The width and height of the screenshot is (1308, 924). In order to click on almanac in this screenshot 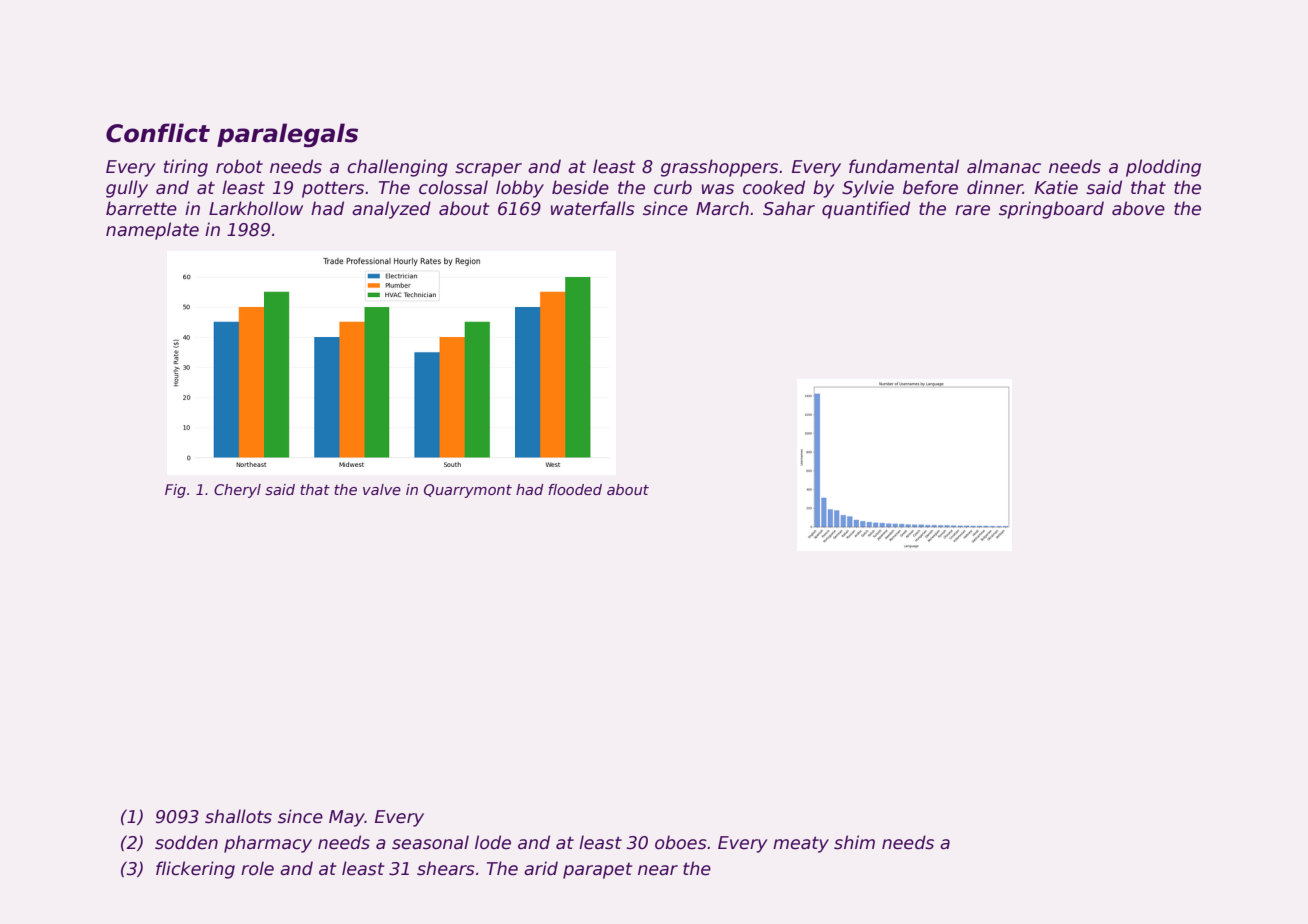, I will do `click(1004, 166)`.
